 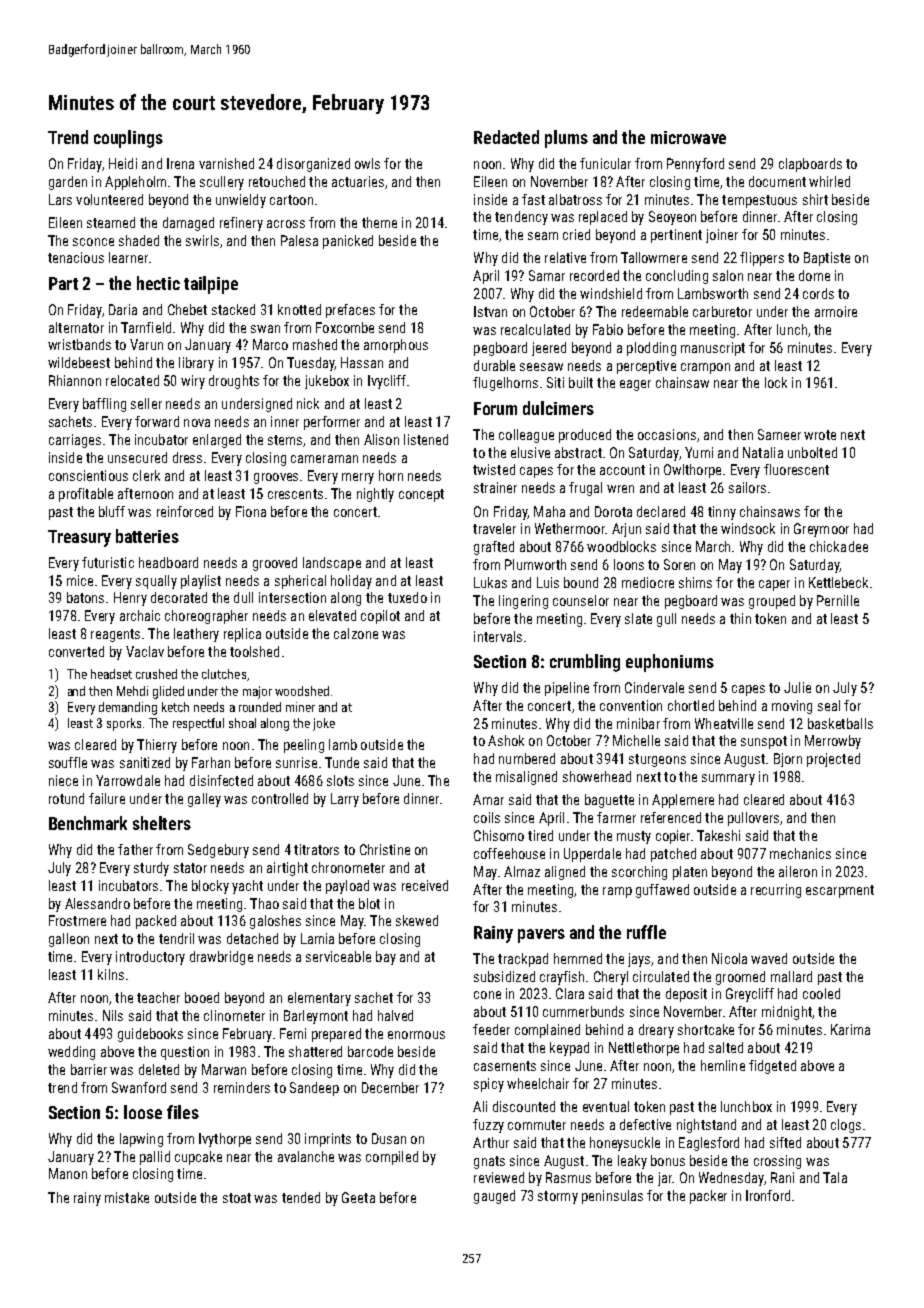 I want to click on discounted, so click(x=524, y=1106).
